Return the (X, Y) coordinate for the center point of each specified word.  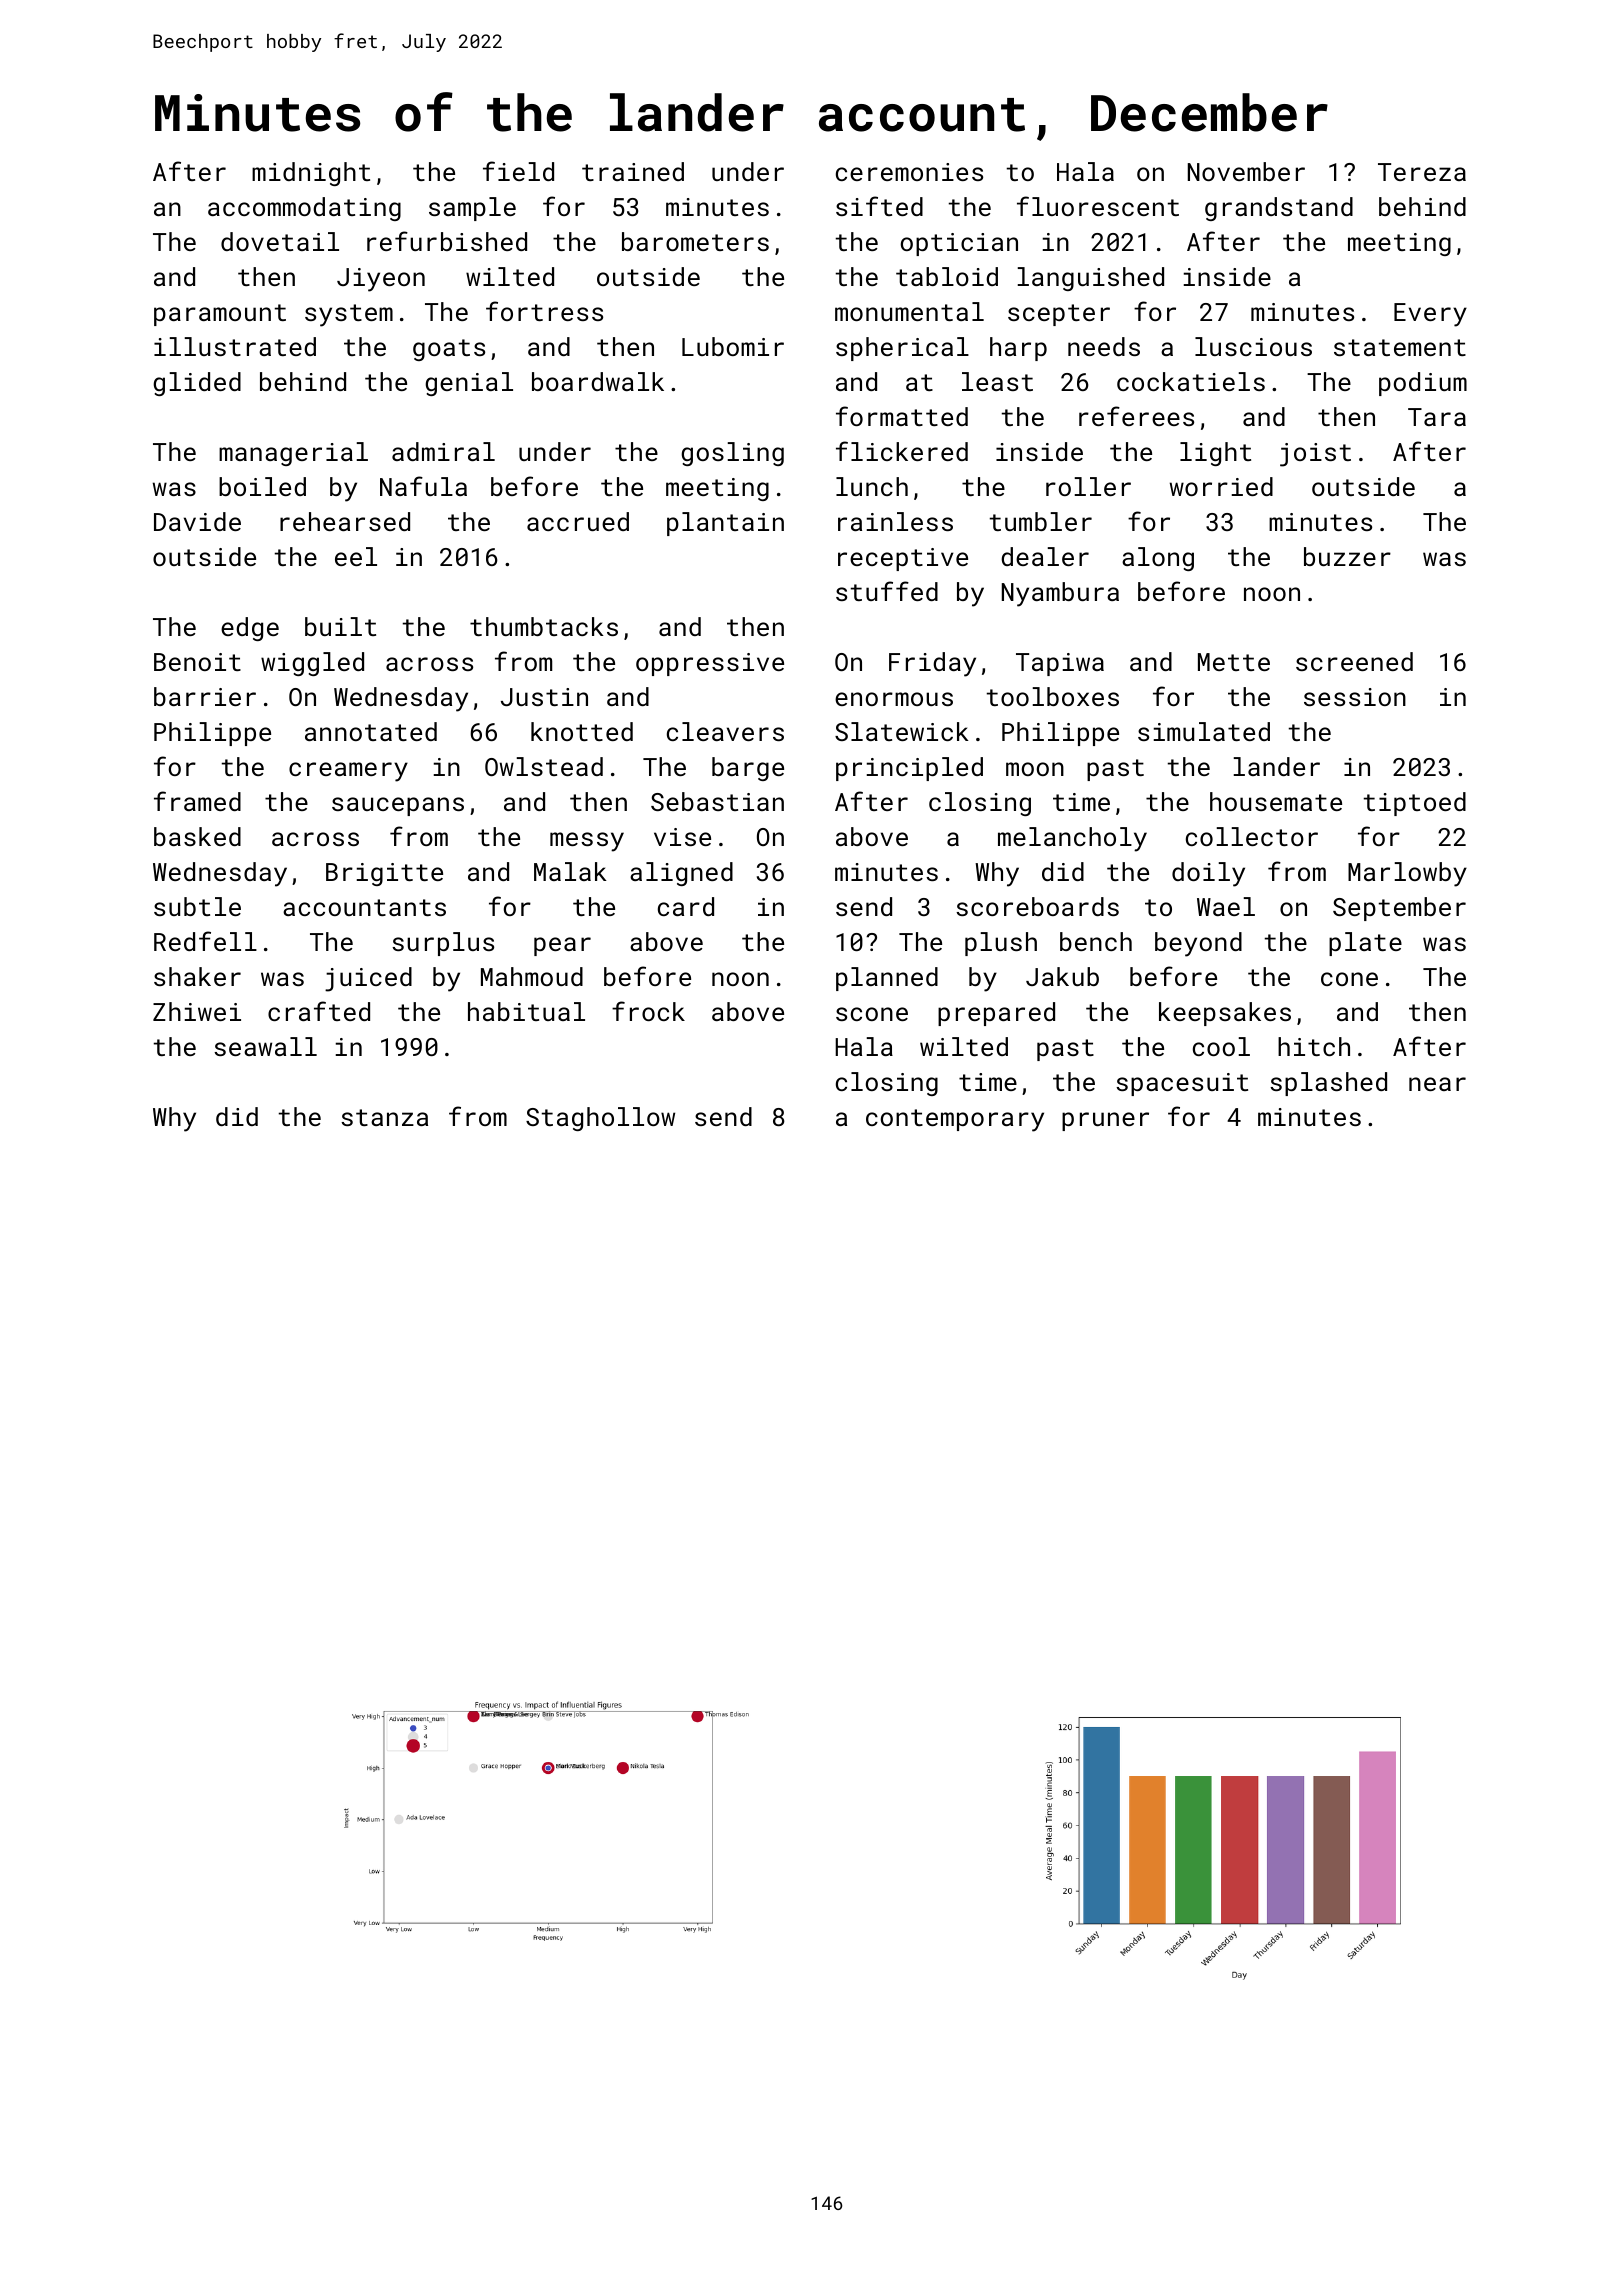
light (1215, 454)
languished (1091, 279)
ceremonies (909, 172)
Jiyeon (381, 280)
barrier (205, 696)
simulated (1204, 731)
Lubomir (733, 346)
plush (1001, 944)
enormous (894, 699)
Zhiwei (197, 1011)
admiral (443, 451)
